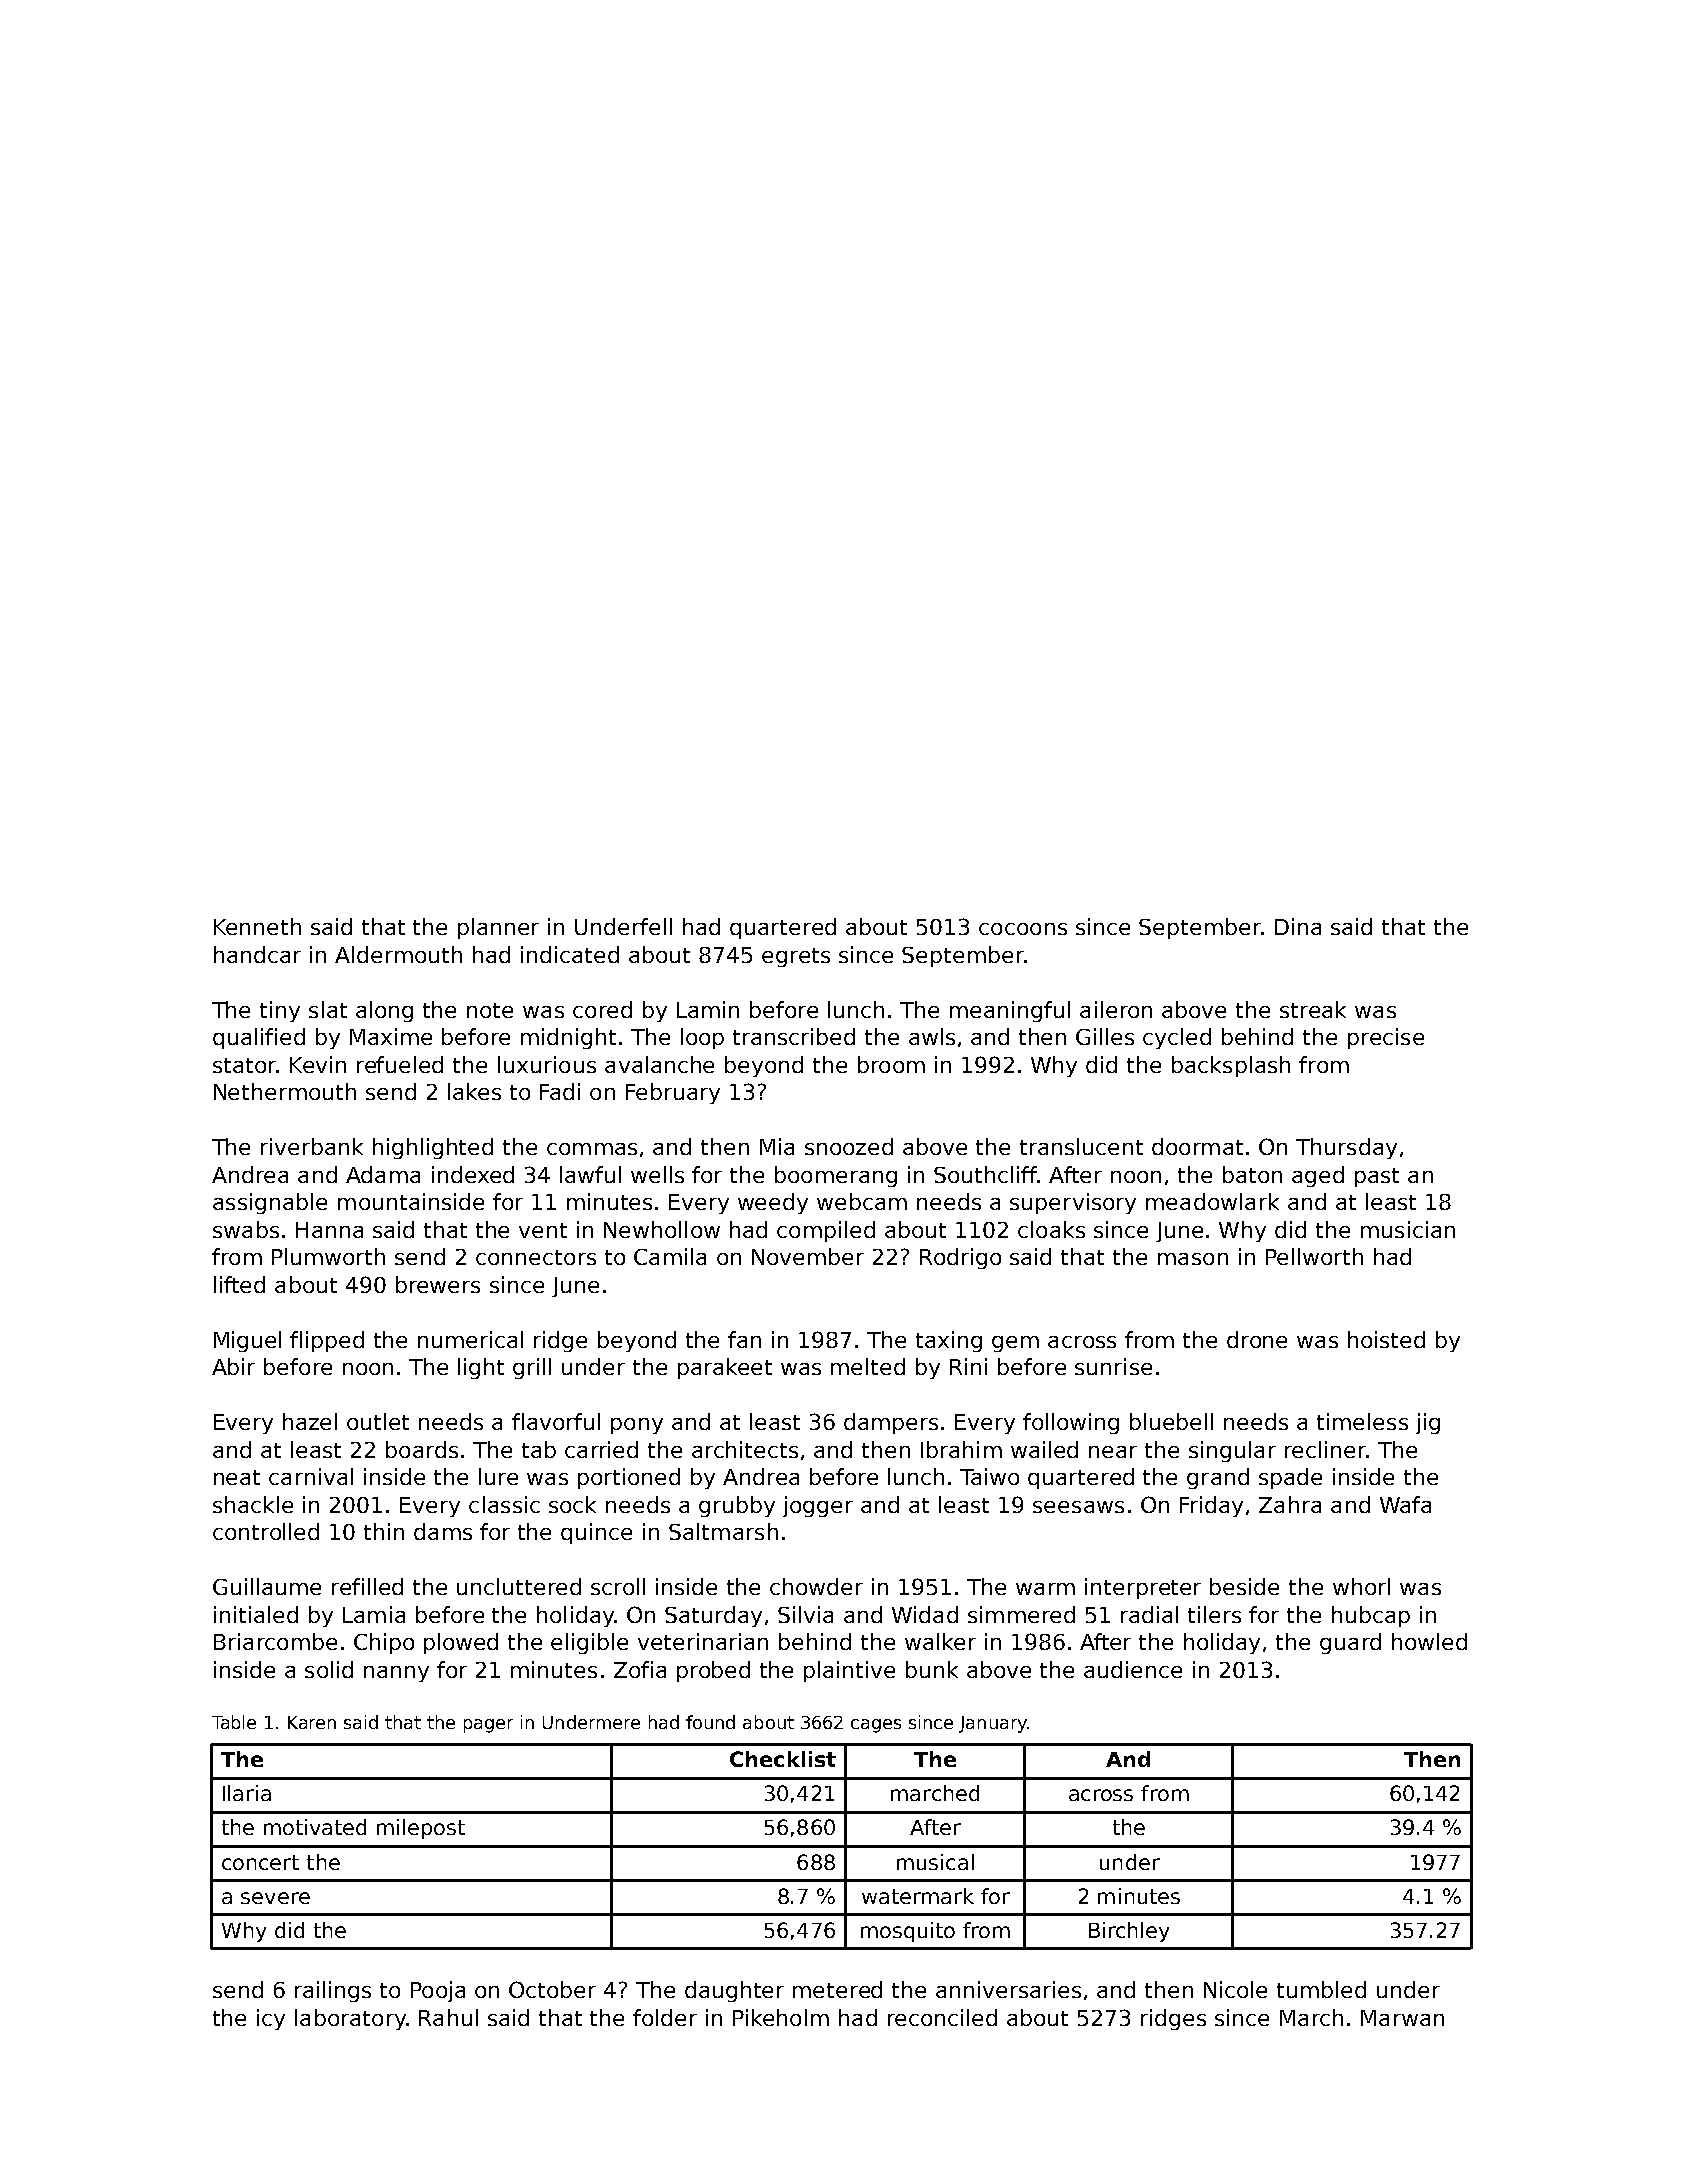 This screenshot has width=1683, height=2178. What do you see at coordinates (257, 926) in the screenshot?
I see `Kenneth` at bounding box center [257, 926].
